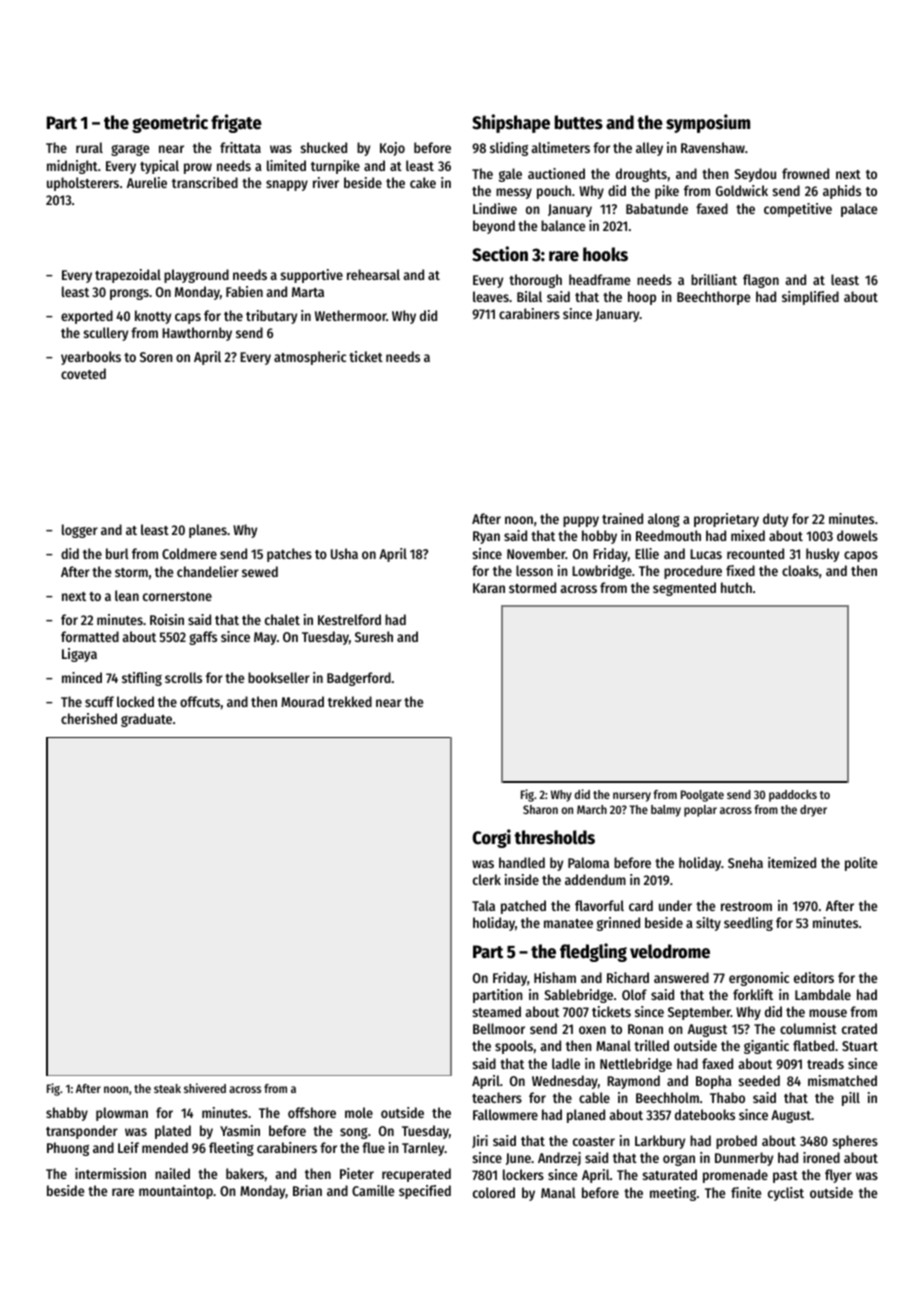 This image has height=1308, width=924. What do you see at coordinates (700, 811) in the image?
I see `poplar` at bounding box center [700, 811].
